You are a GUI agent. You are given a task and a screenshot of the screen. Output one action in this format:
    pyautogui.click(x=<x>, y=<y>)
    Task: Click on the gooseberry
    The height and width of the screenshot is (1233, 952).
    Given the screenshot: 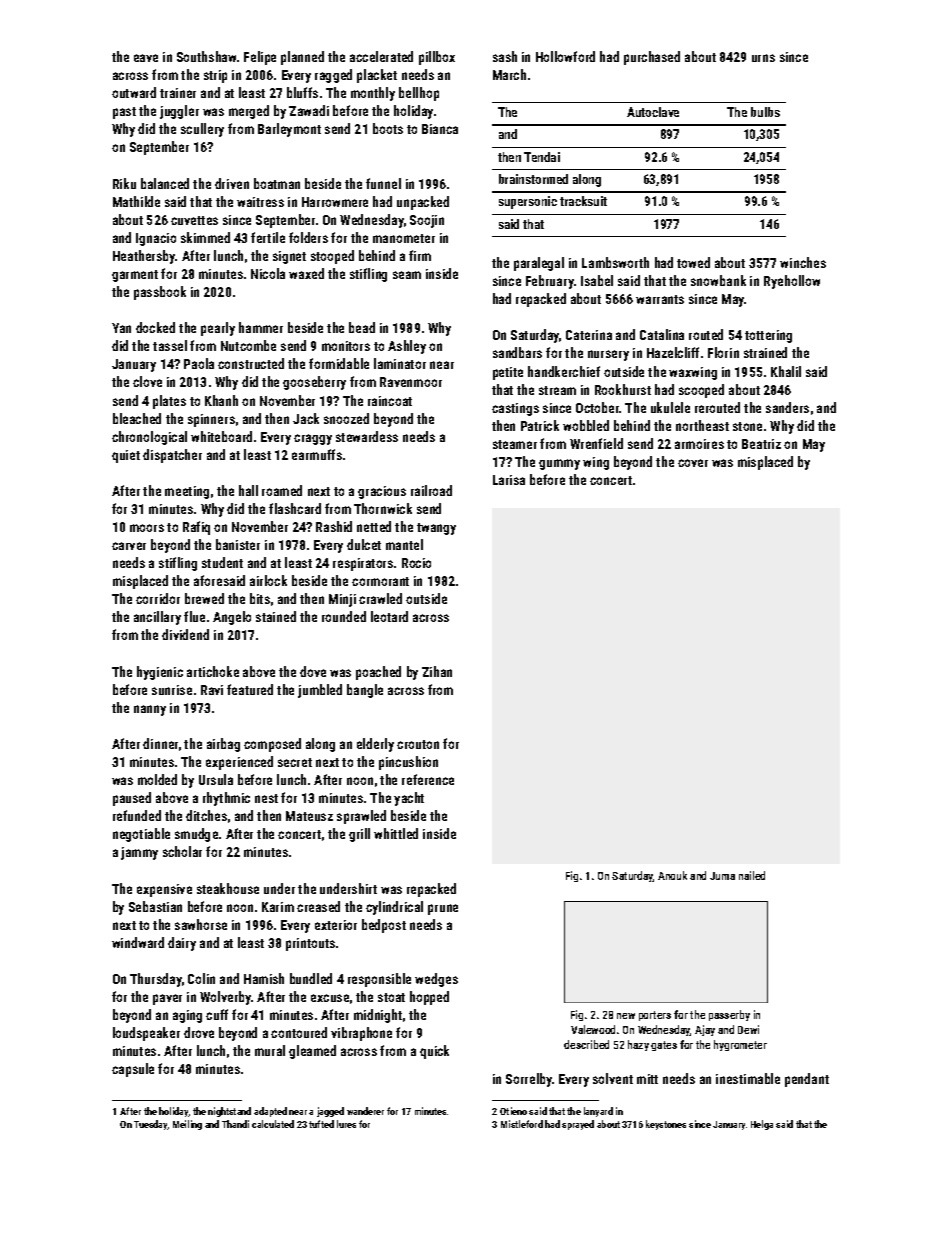 What is the action you would take?
    pyautogui.click(x=314, y=383)
